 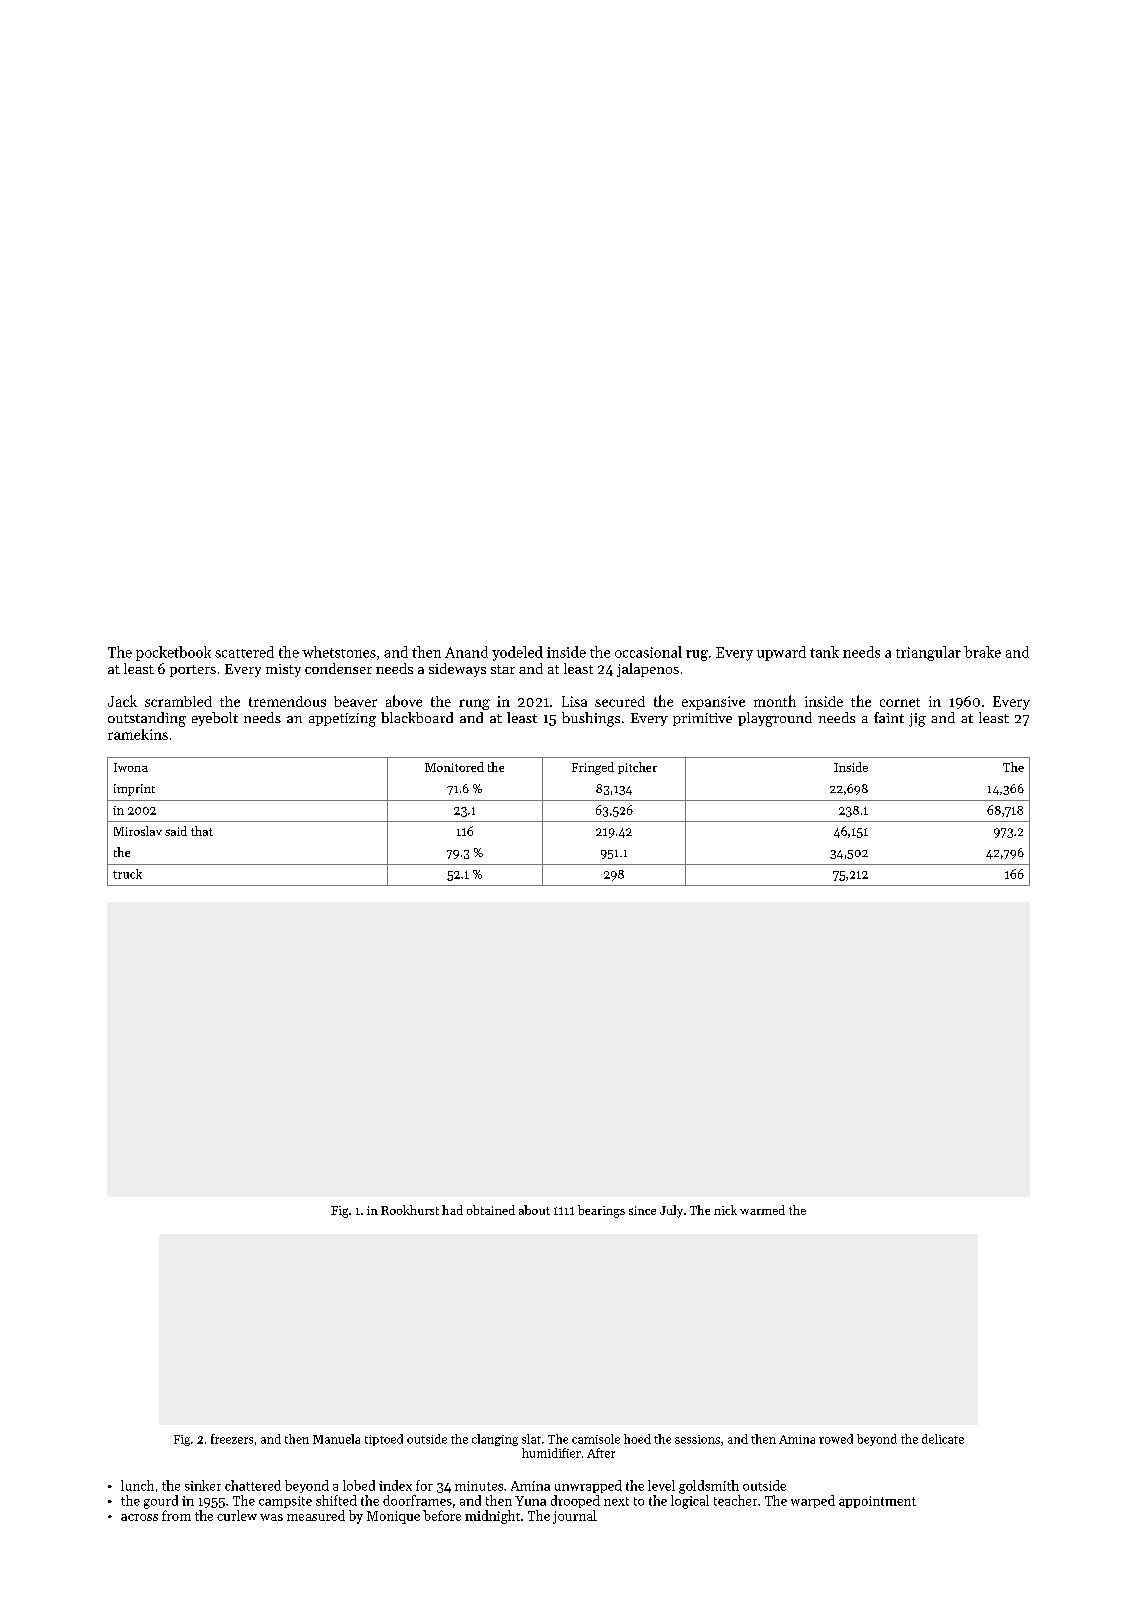 What do you see at coordinates (232, 1439) in the document?
I see `freezers` at bounding box center [232, 1439].
